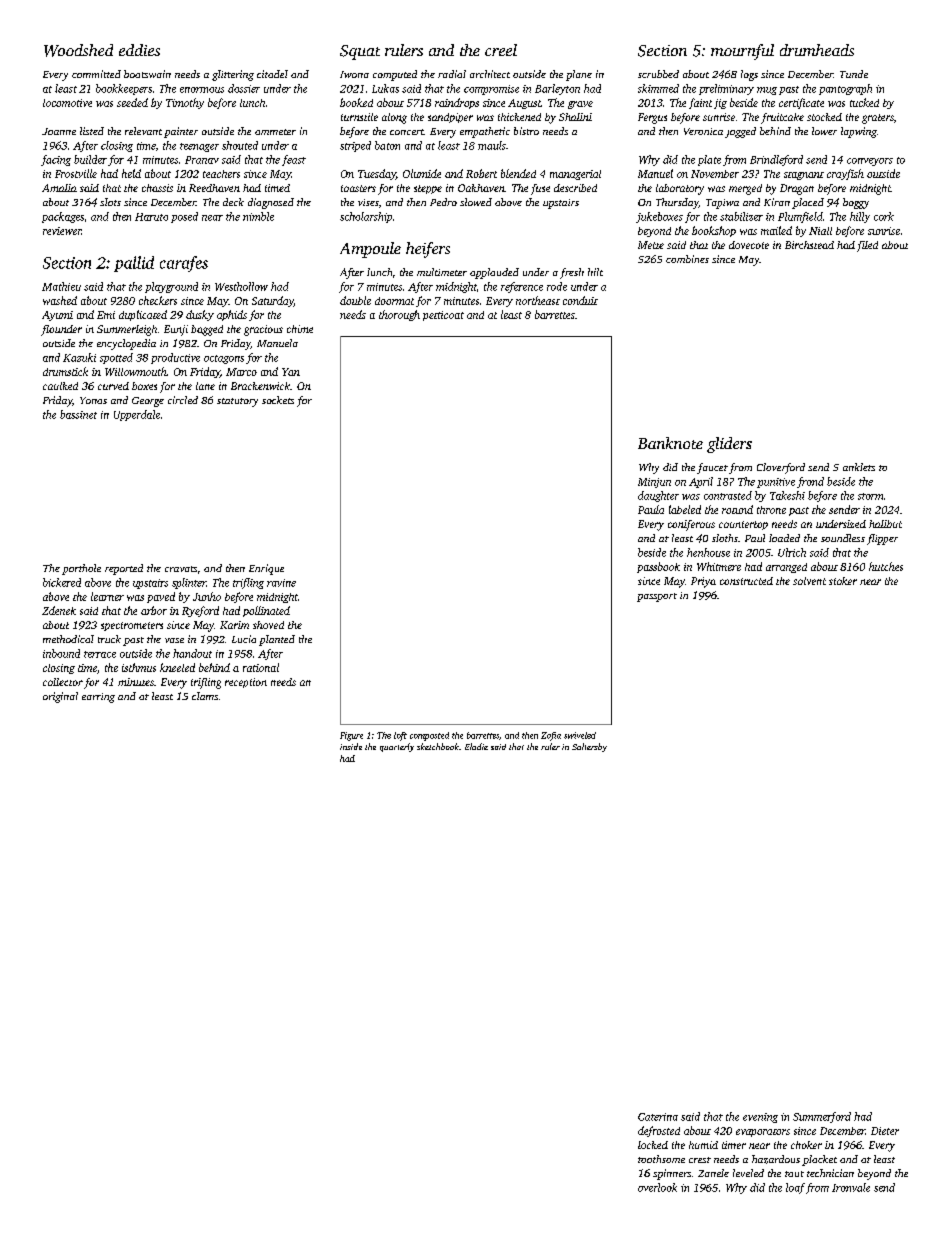 This page has width=952, height=1233. What do you see at coordinates (233, 75) in the page?
I see `glittering` at bounding box center [233, 75].
